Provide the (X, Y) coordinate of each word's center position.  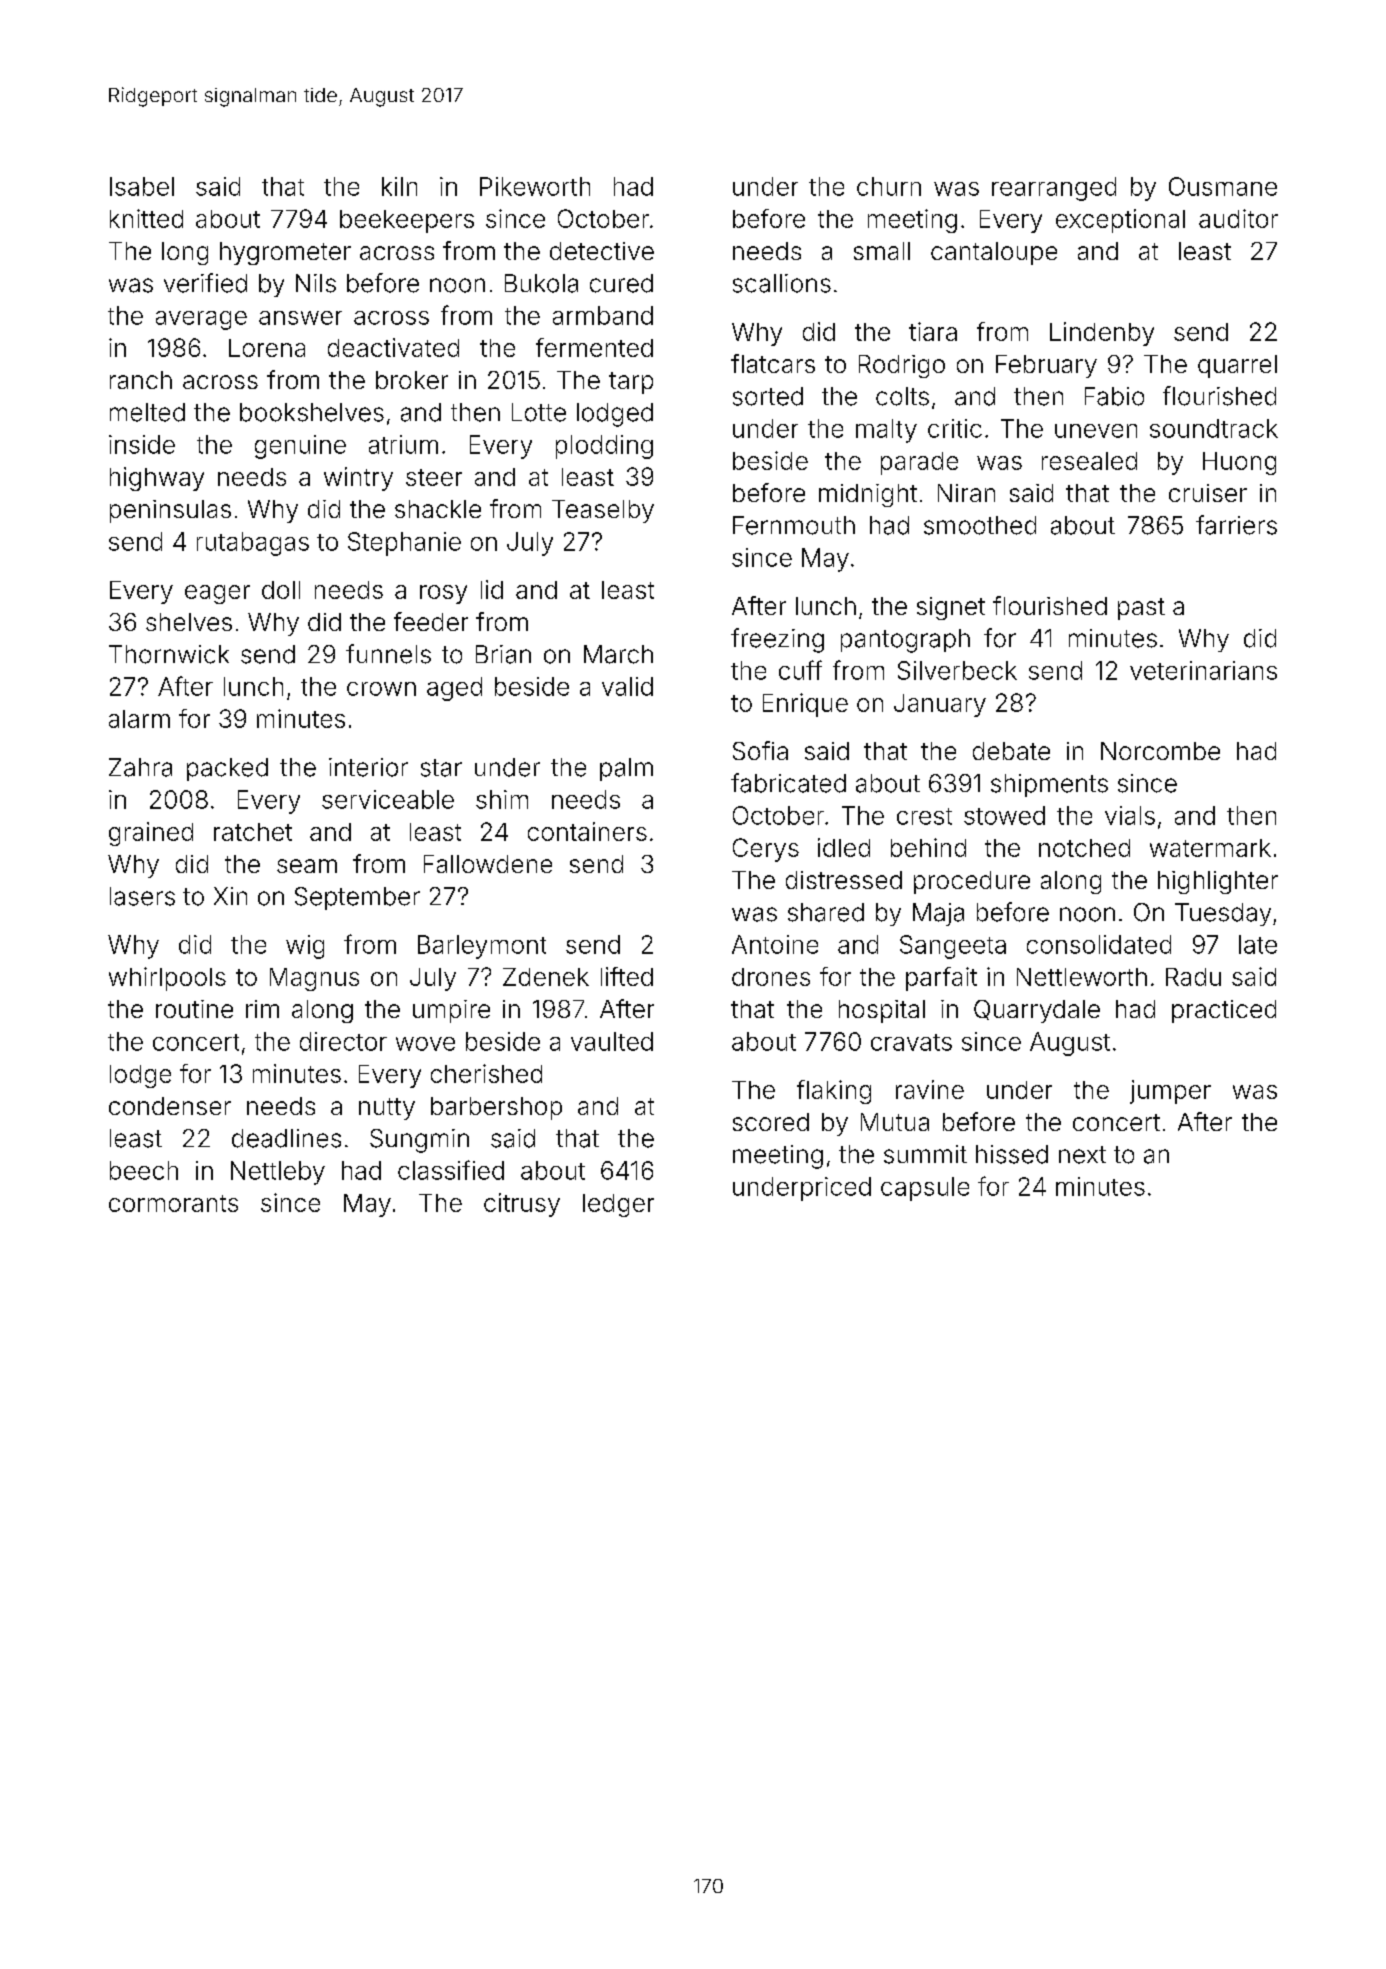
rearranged (1054, 189)
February (1046, 366)
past (1141, 609)
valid (627, 686)
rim (262, 1009)
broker (412, 380)
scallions (782, 283)
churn (889, 186)
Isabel (142, 186)
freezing (777, 640)
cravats (911, 1042)
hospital (882, 1011)
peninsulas (170, 511)
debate (1011, 751)
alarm (139, 719)
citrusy (522, 1205)
